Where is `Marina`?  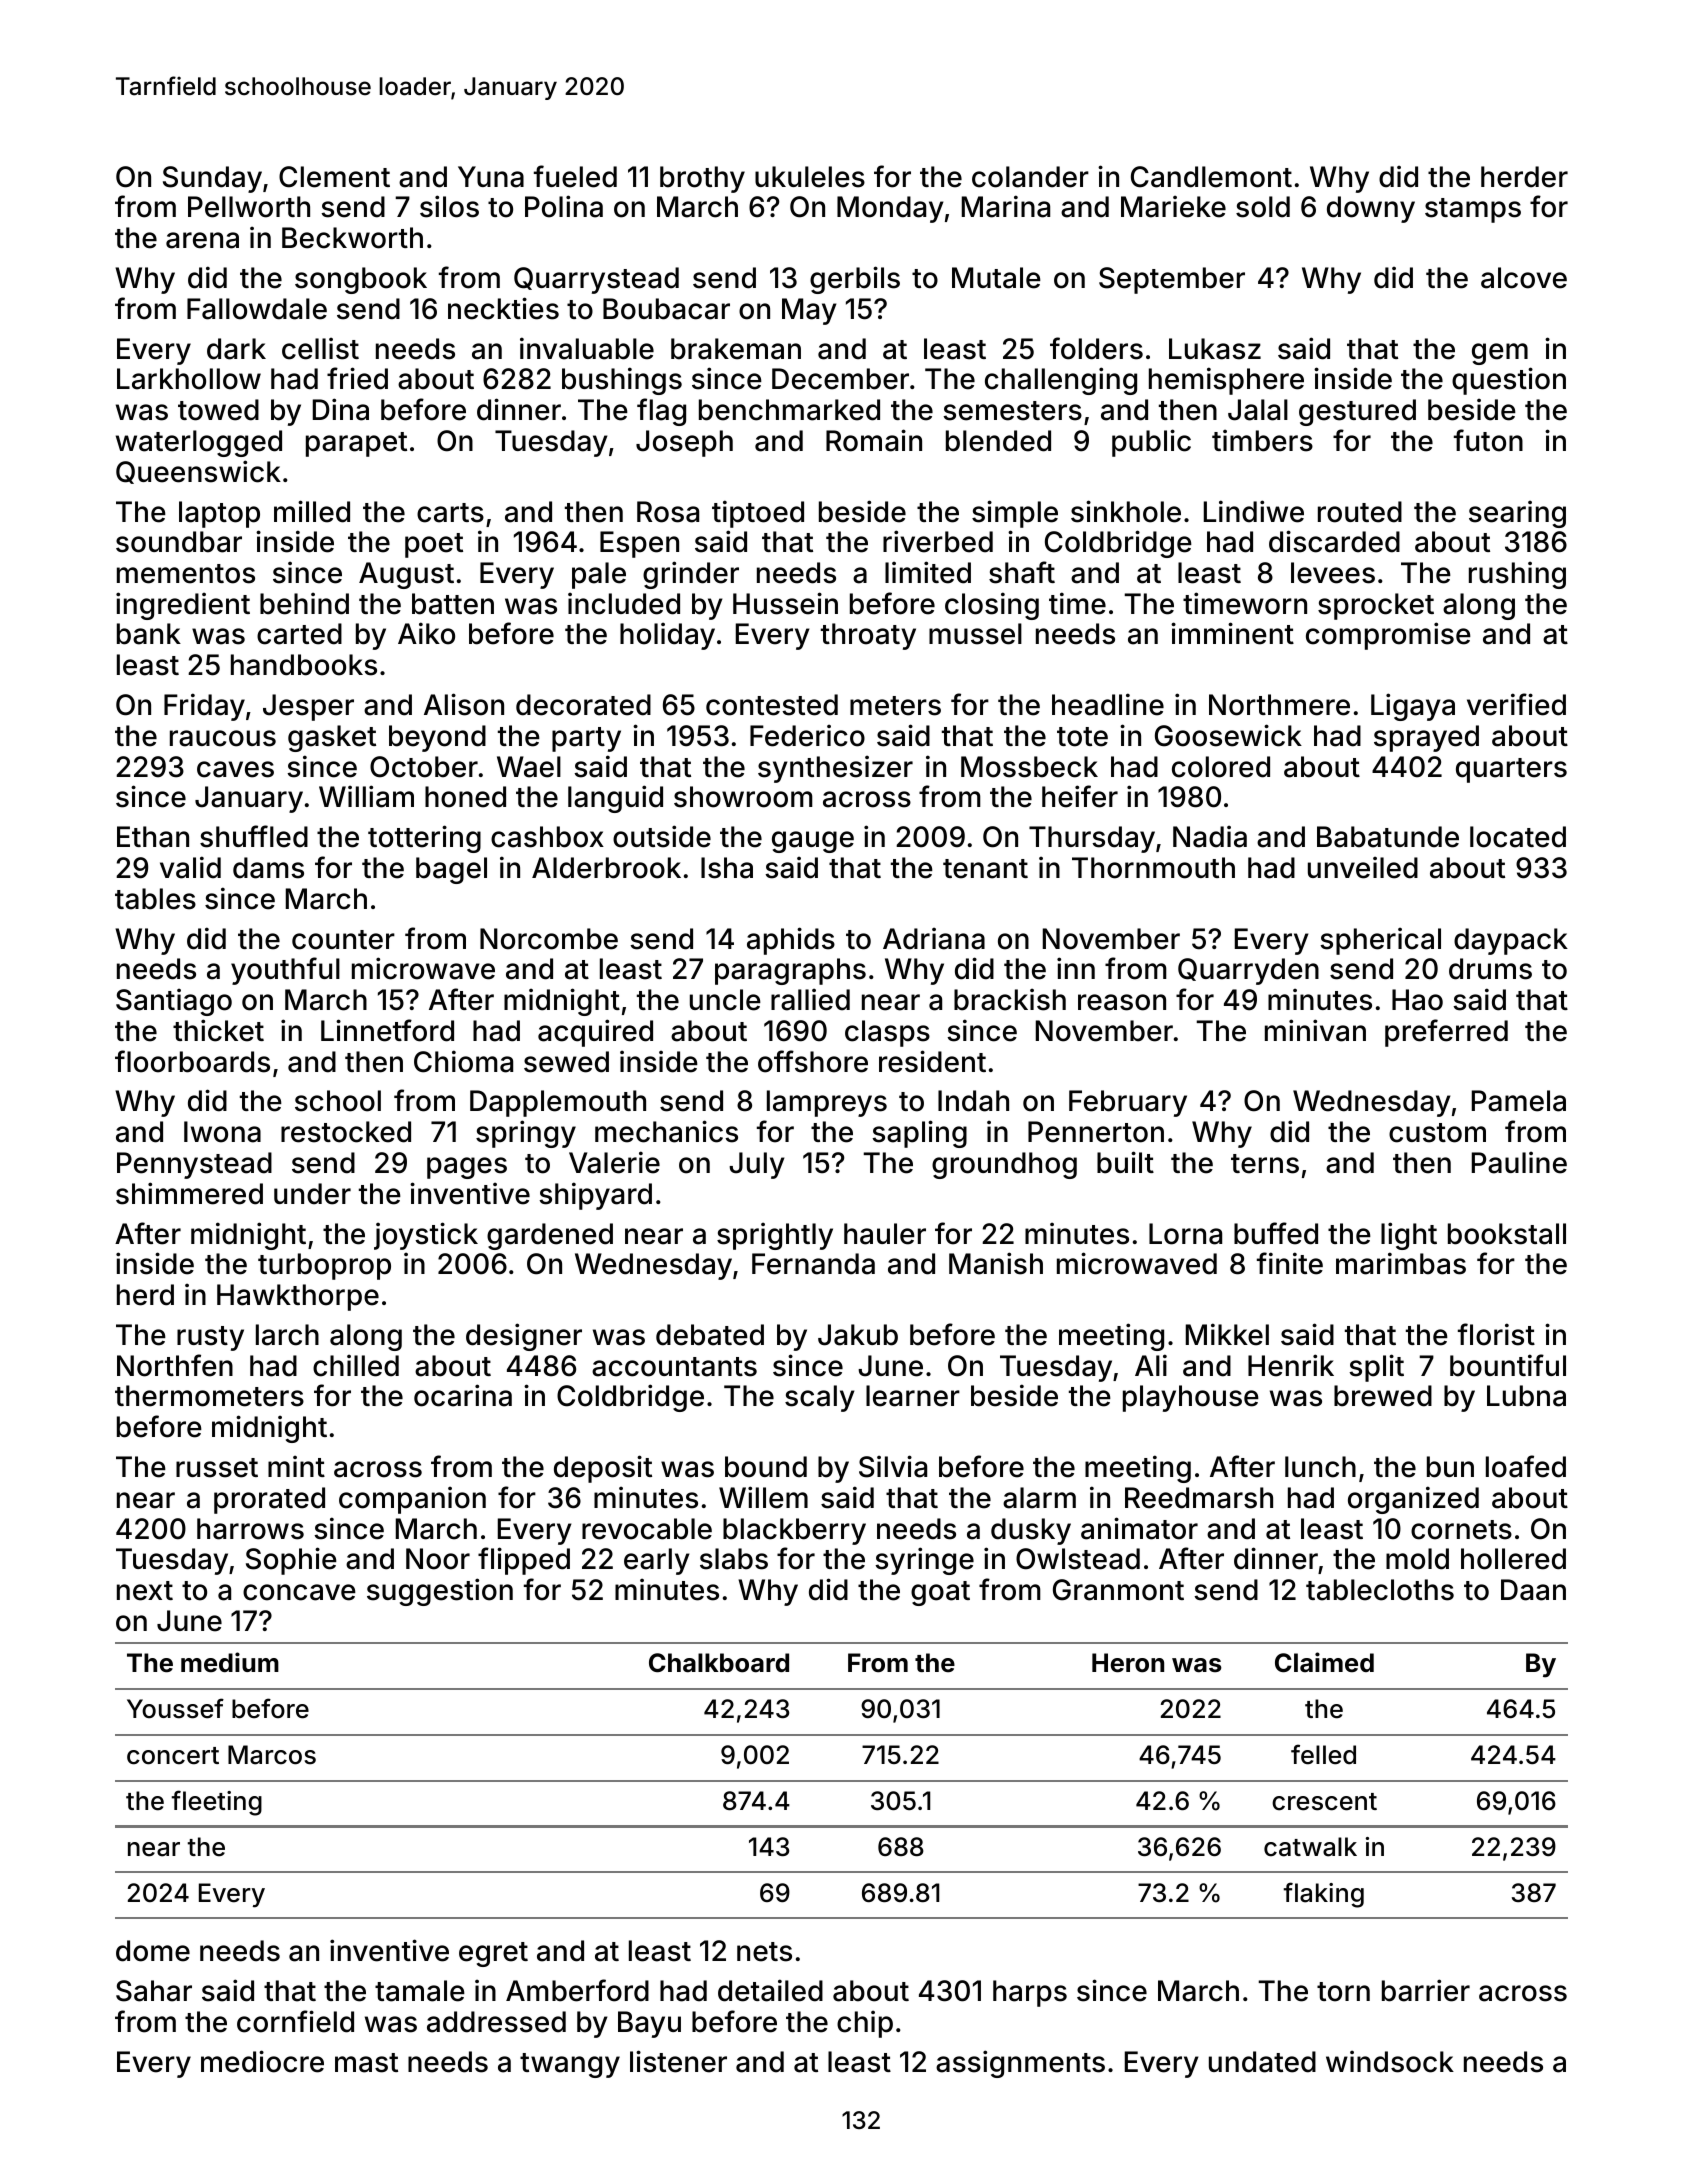
Marina is located at coordinates (1006, 206).
